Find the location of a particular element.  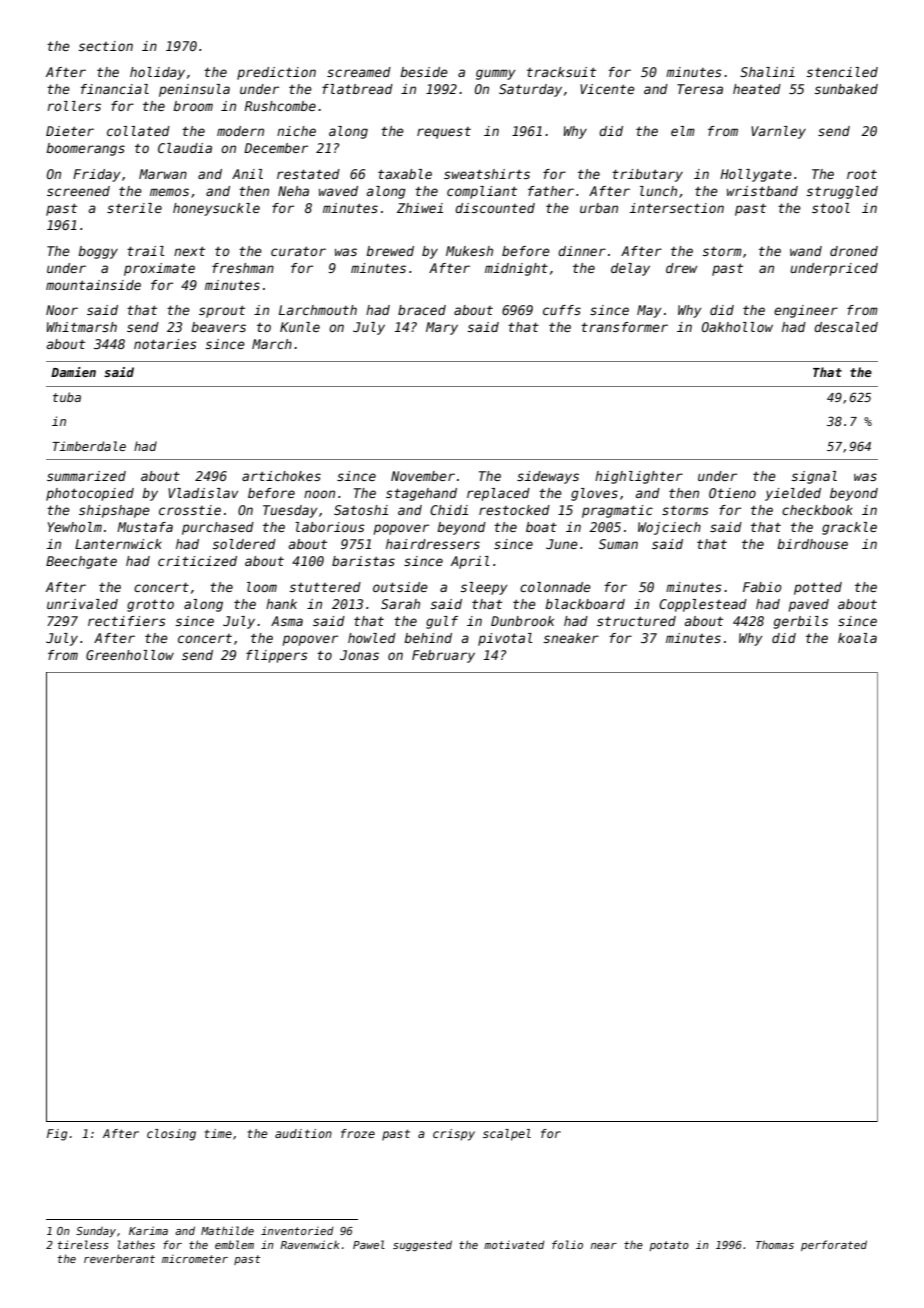

stenciled is located at coordinates (842, 72).
